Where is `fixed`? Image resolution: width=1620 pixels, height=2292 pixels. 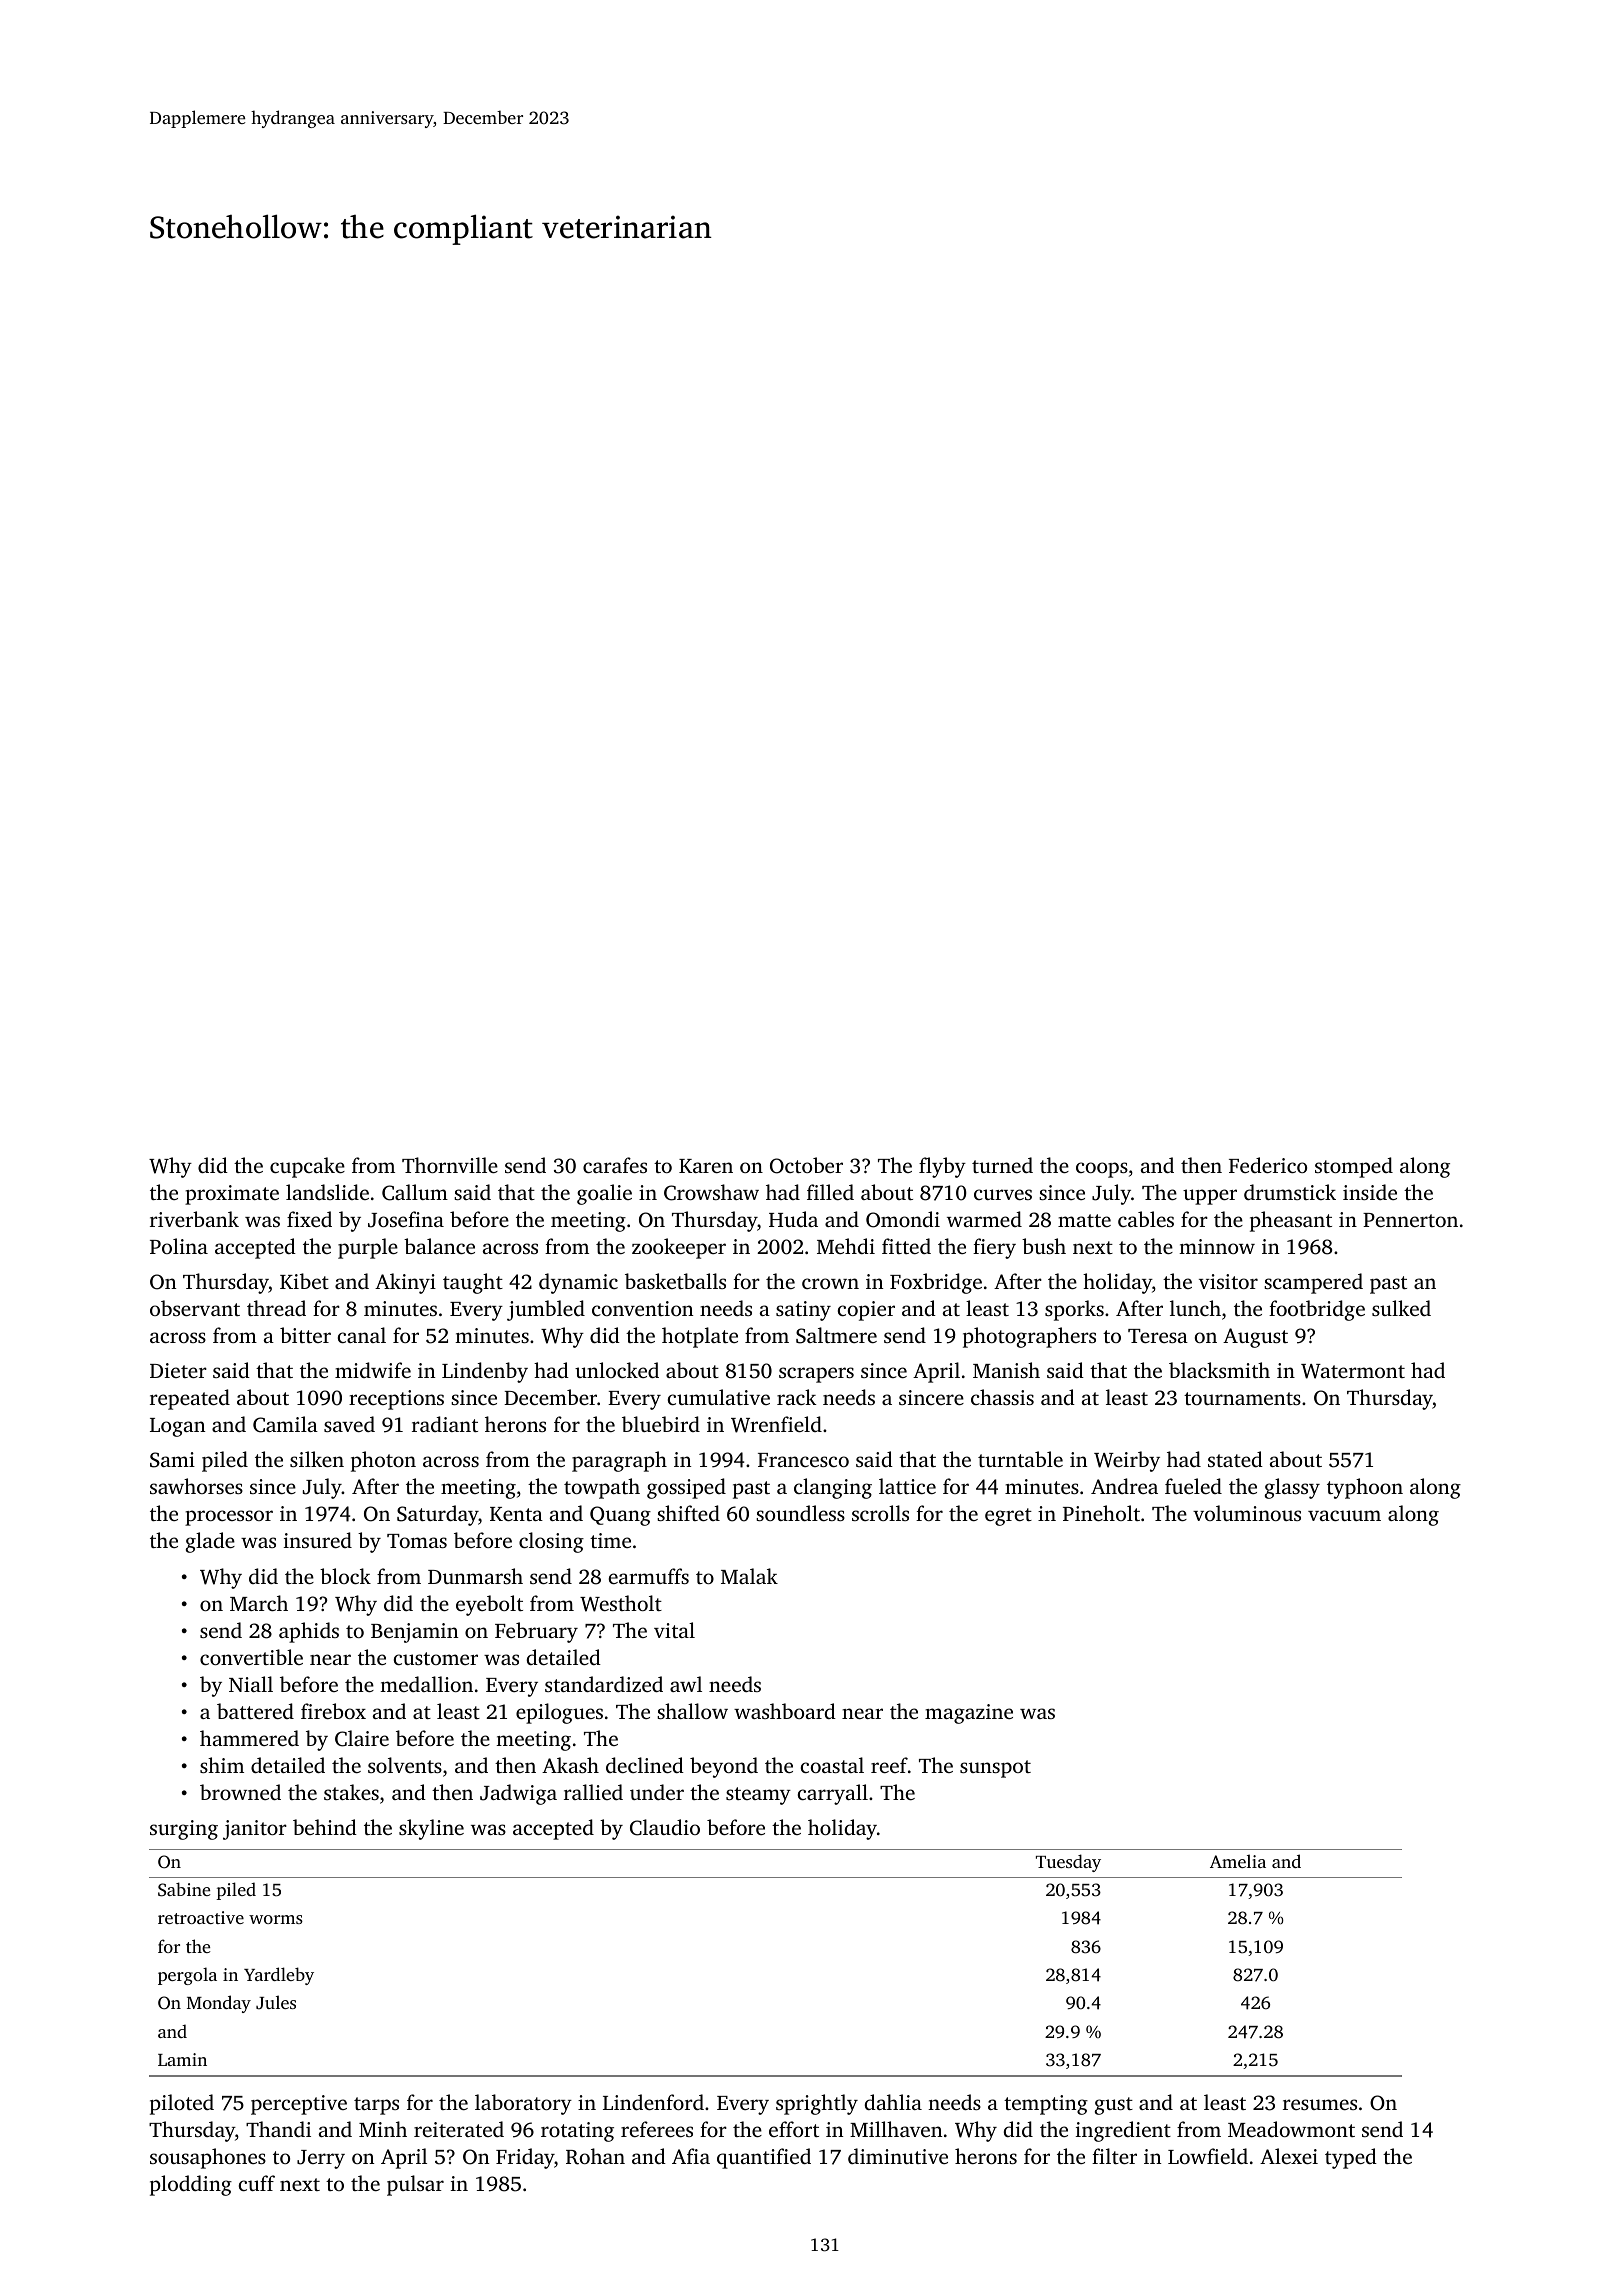 fixed is located at coordinates (309, 1219).
